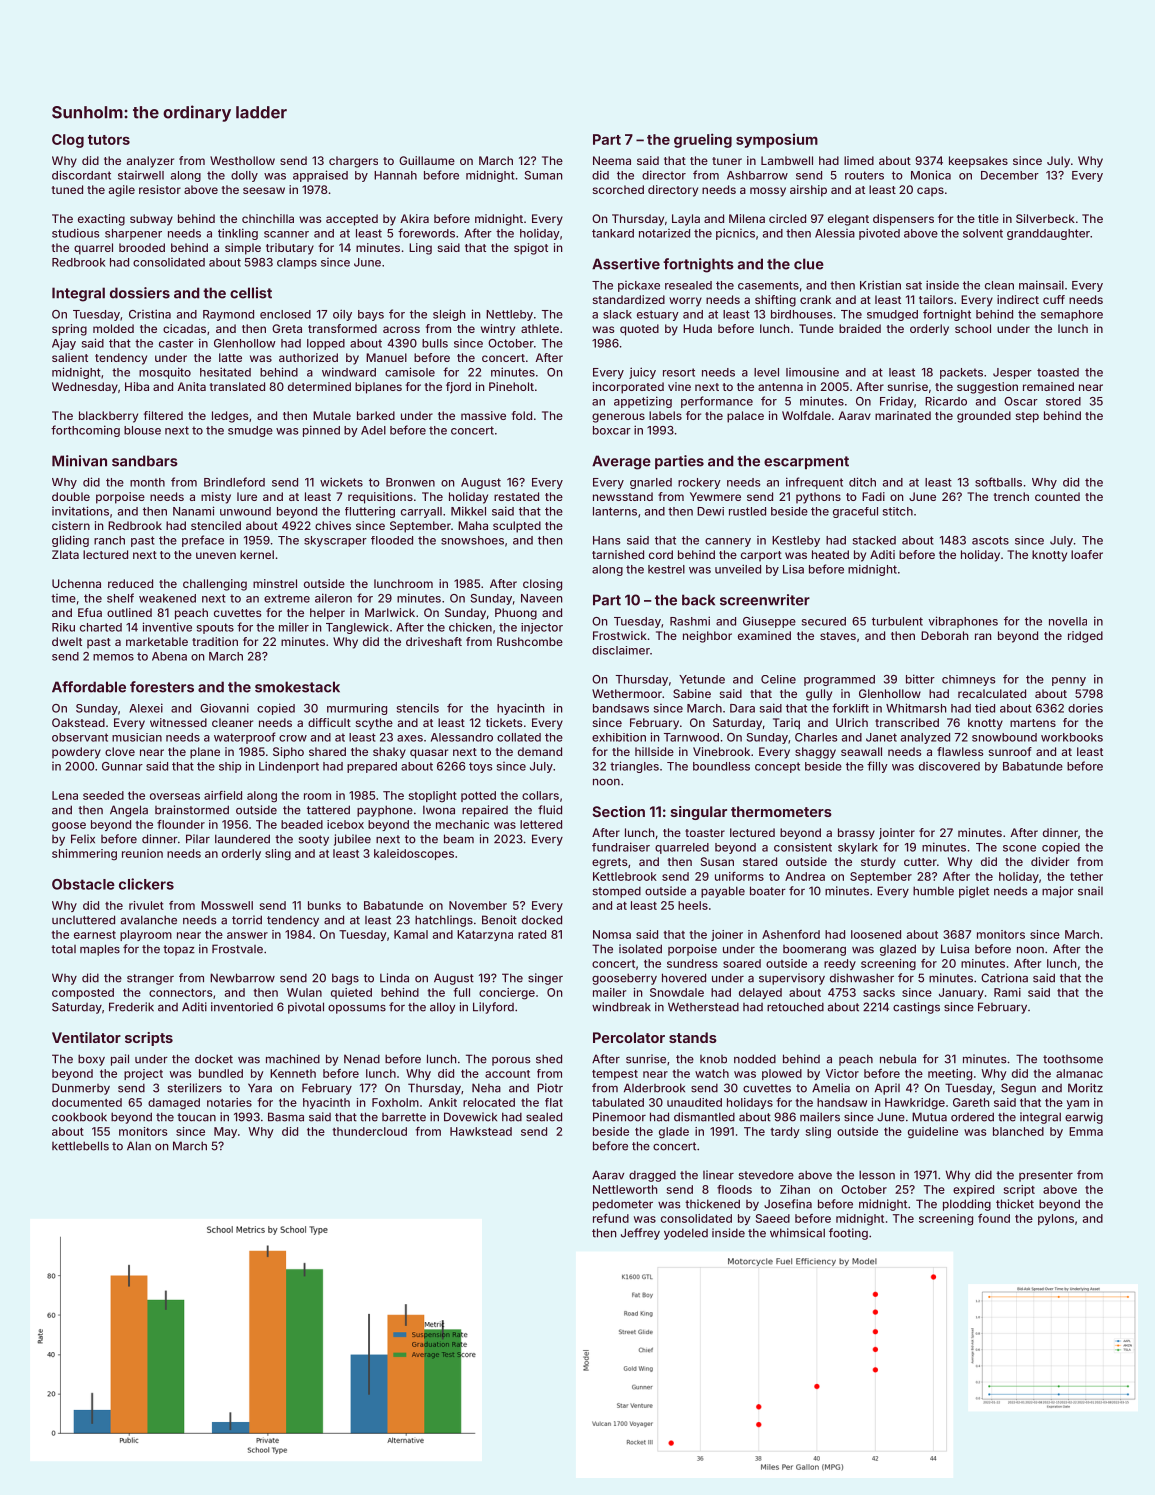  I want to click on programmed, so click(839, 680).
